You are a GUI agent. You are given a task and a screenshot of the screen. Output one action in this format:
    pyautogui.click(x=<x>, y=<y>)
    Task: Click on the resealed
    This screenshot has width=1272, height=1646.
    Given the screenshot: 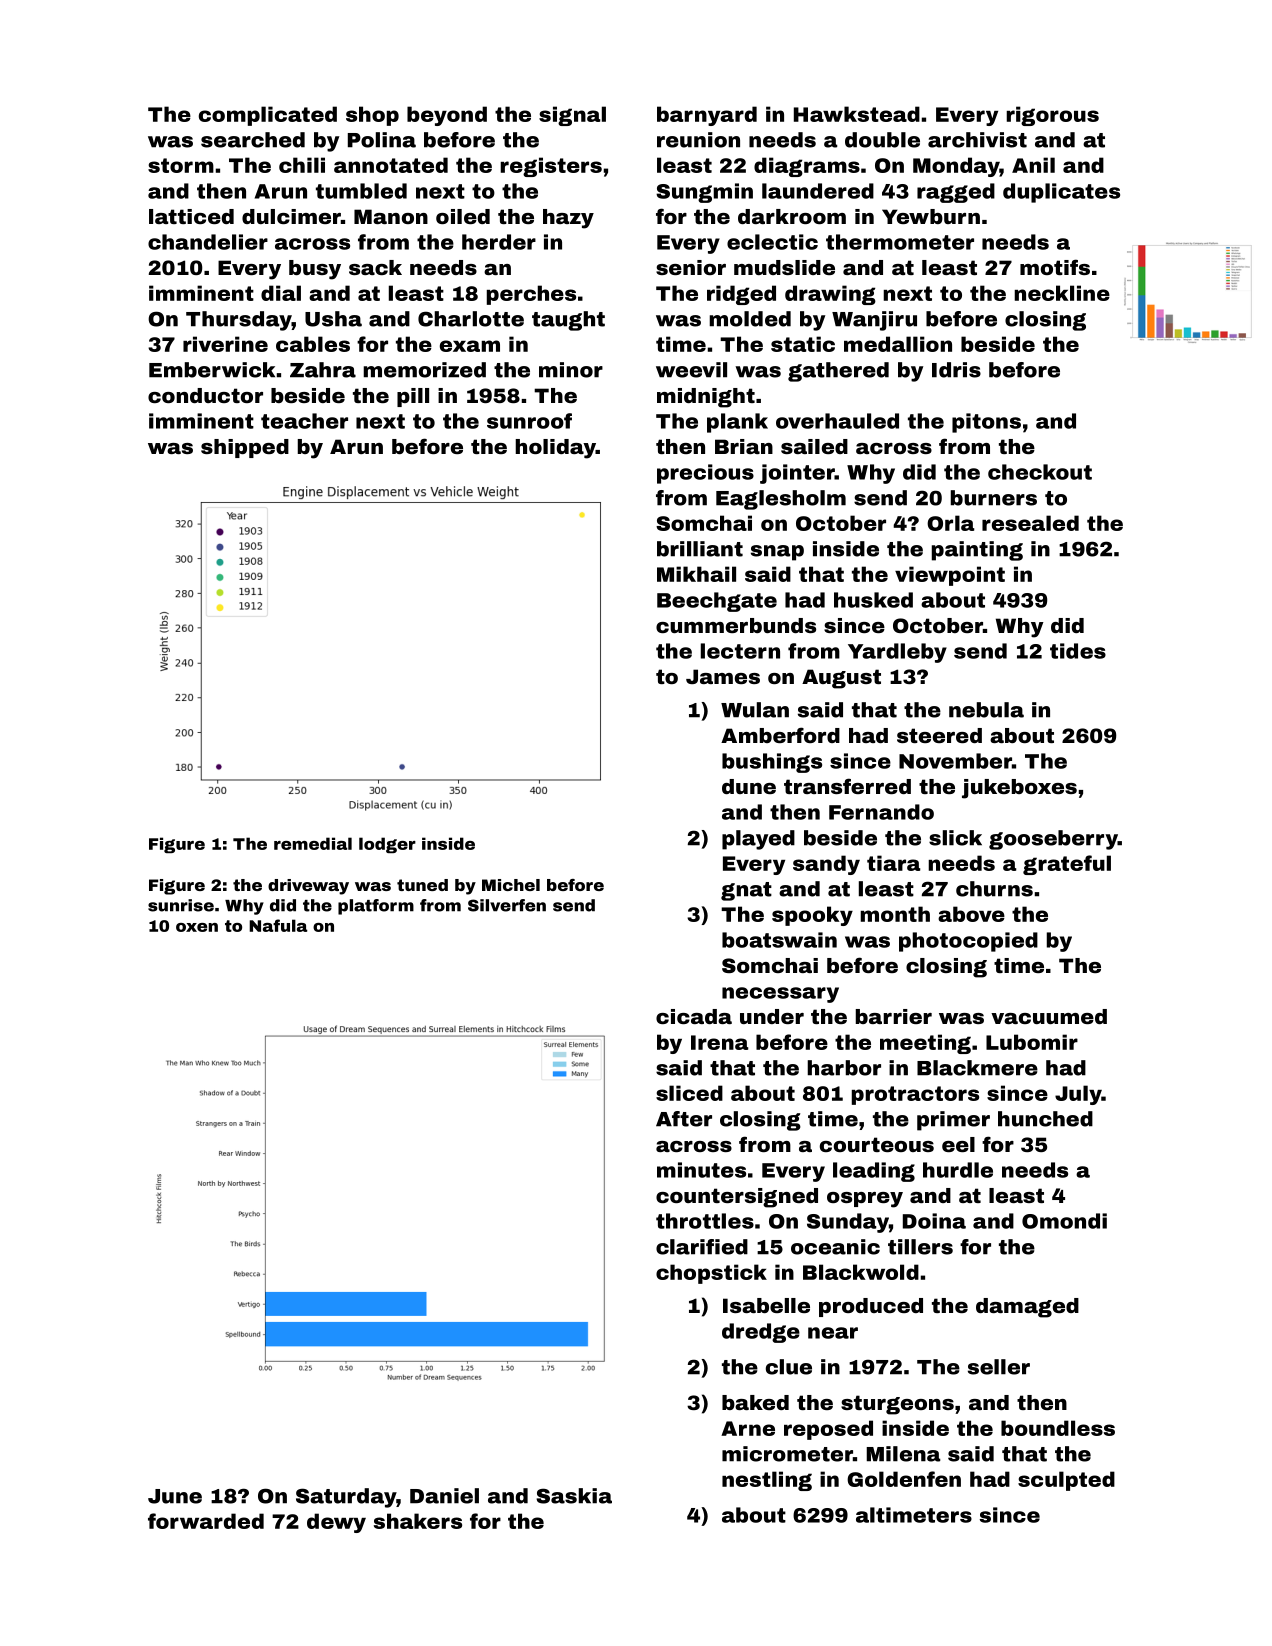 What is the action you would take?
    pyautogui.click(x=1030, y=523)
